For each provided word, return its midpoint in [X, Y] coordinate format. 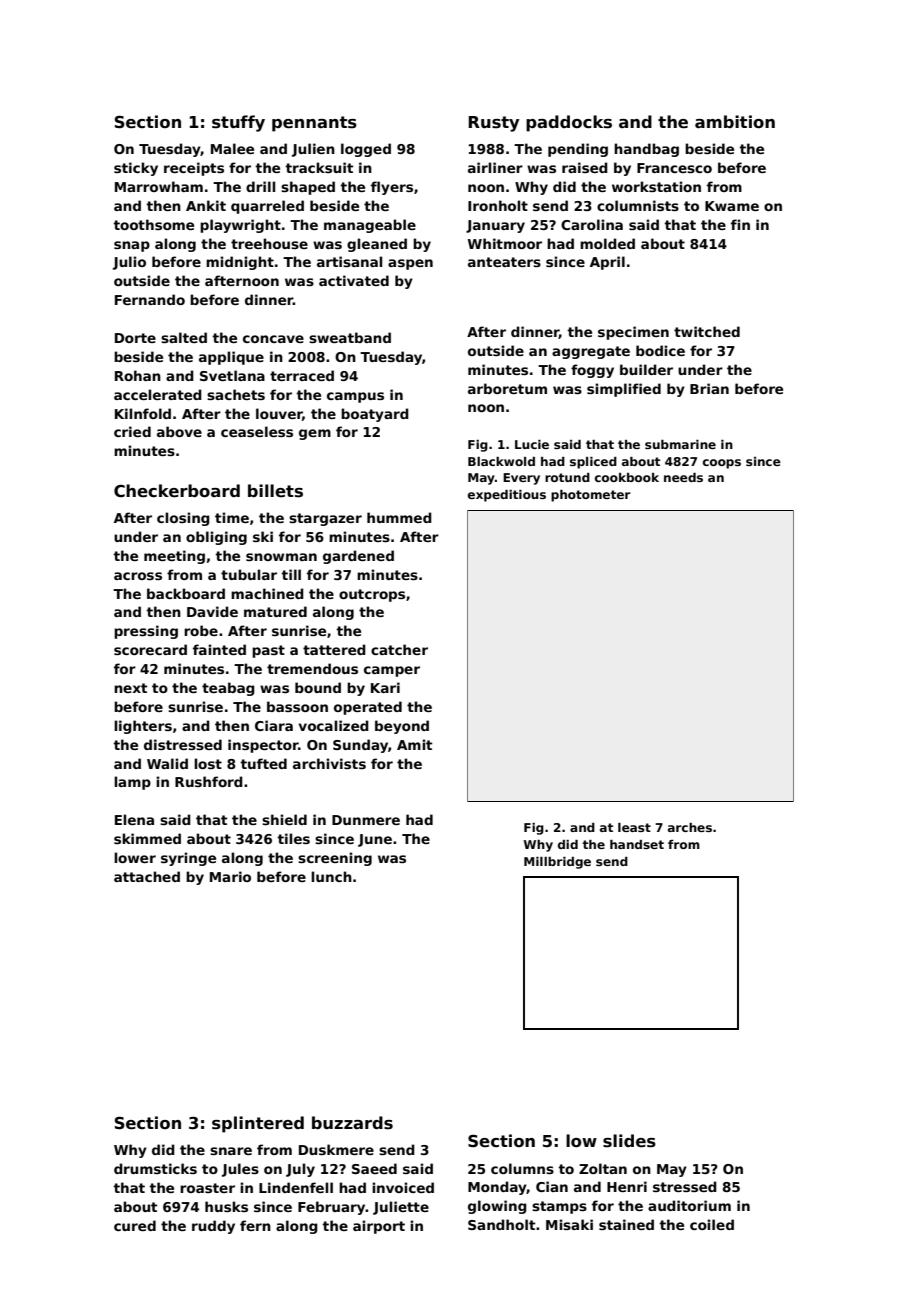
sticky [136, 169]
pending [578, 150]
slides [629, 1141]
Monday [497, 1188]
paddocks [569, 123]
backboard [186, 593]
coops [722, 464]
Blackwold [501, 461]
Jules [240, 1170]
